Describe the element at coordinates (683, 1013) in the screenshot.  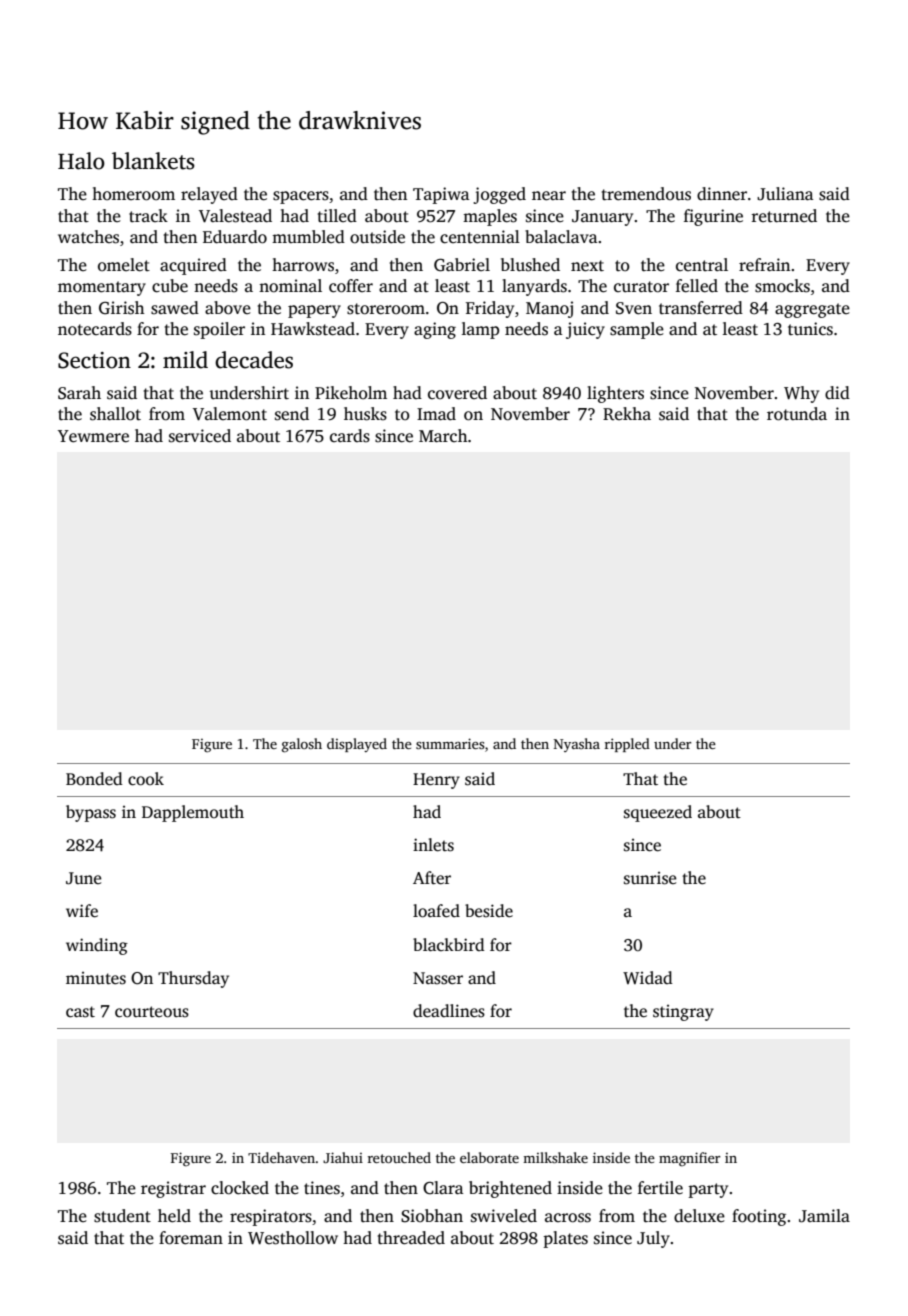
I see `stingray` at that location.
